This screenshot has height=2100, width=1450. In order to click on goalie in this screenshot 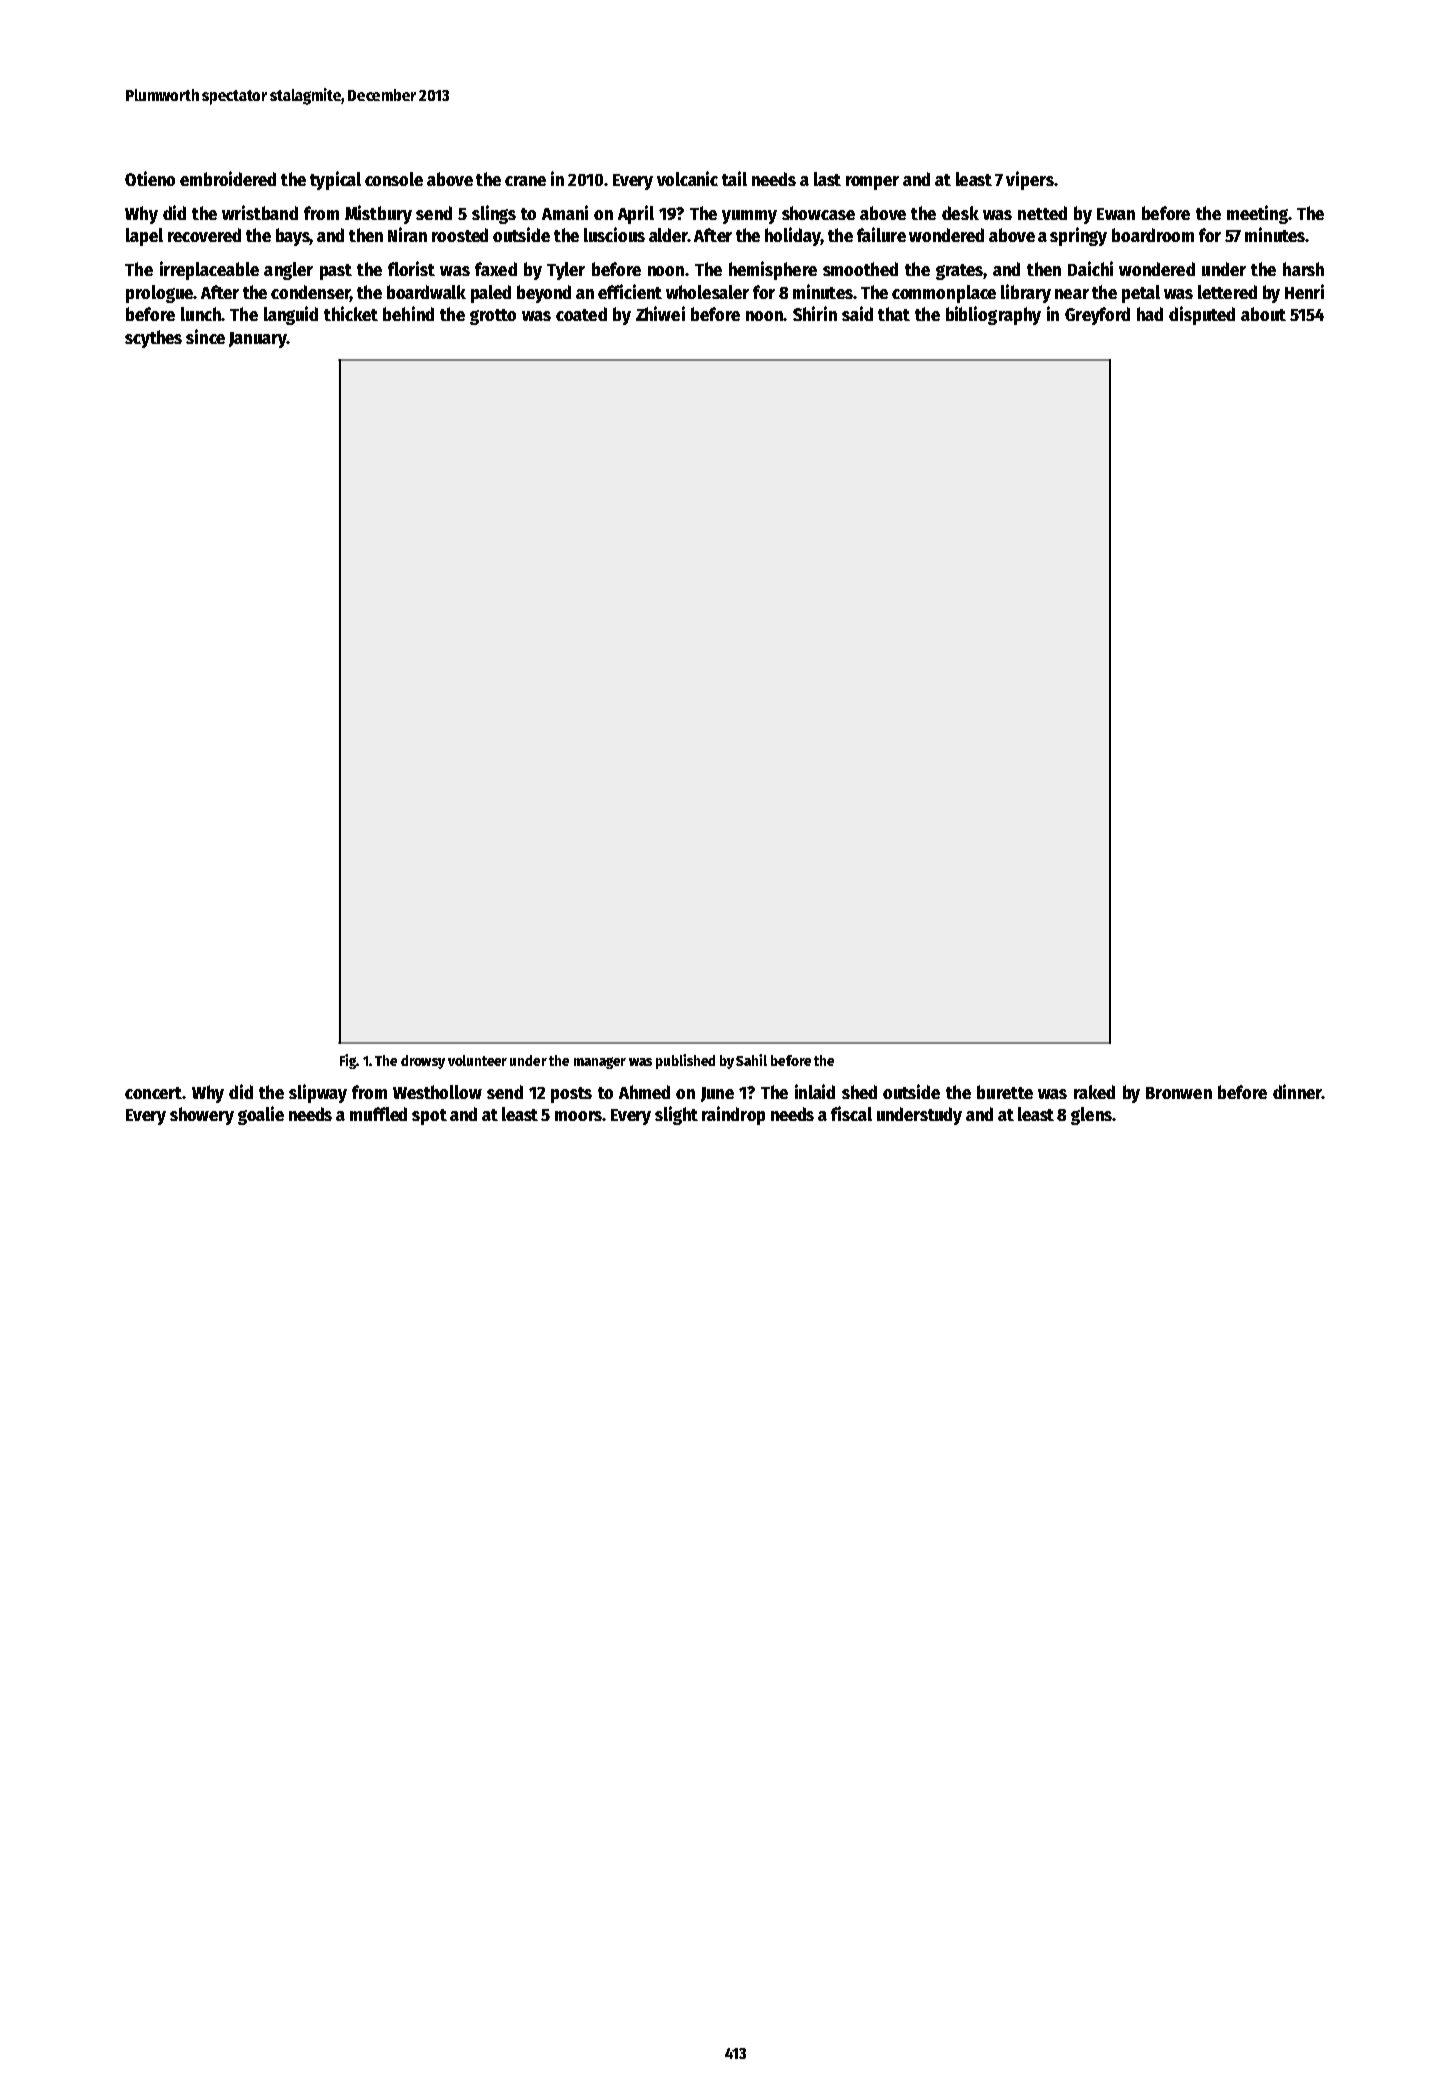, I will do `click(261, 1115)`.
